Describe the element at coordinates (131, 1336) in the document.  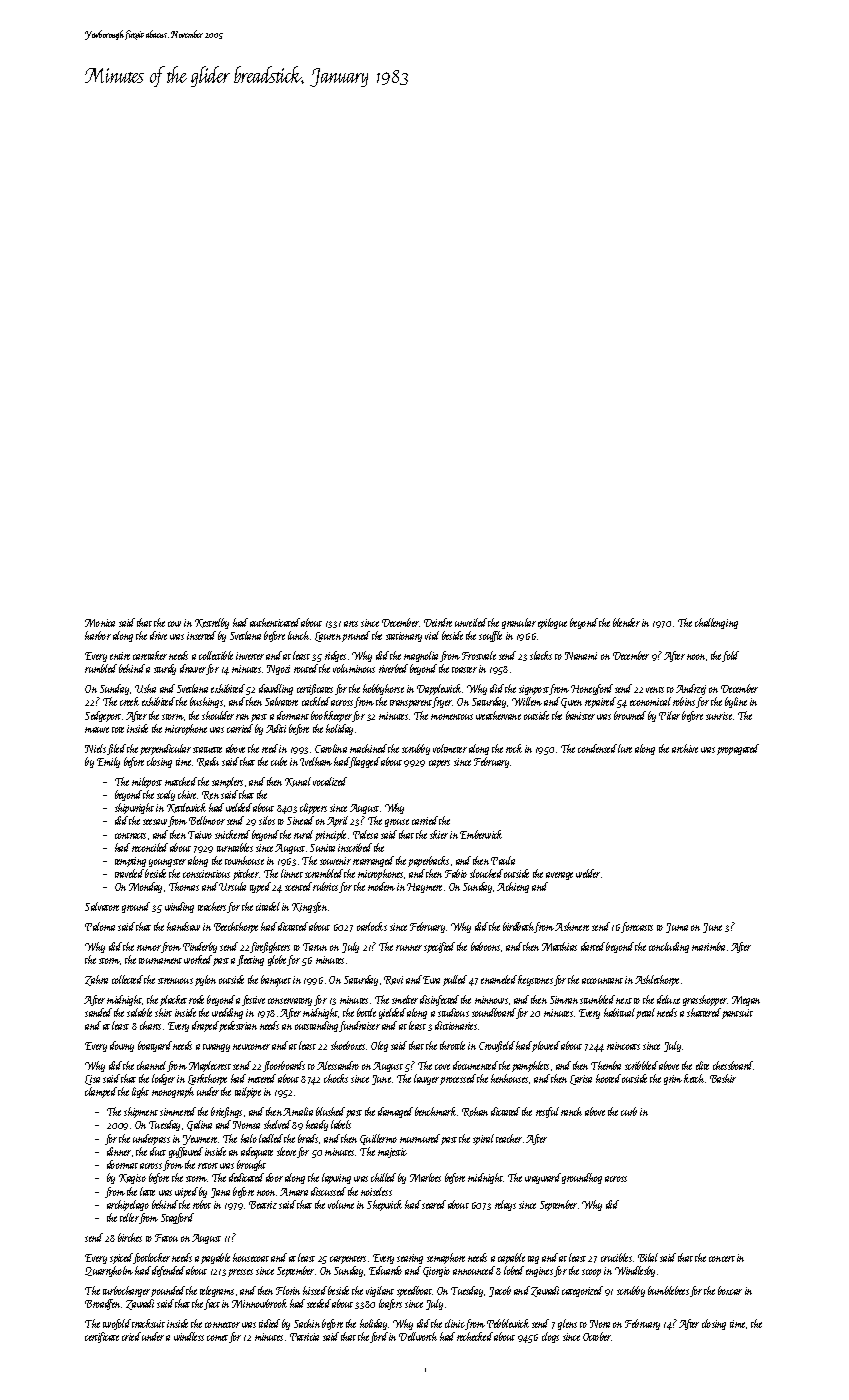
I see `cried` at that location.
